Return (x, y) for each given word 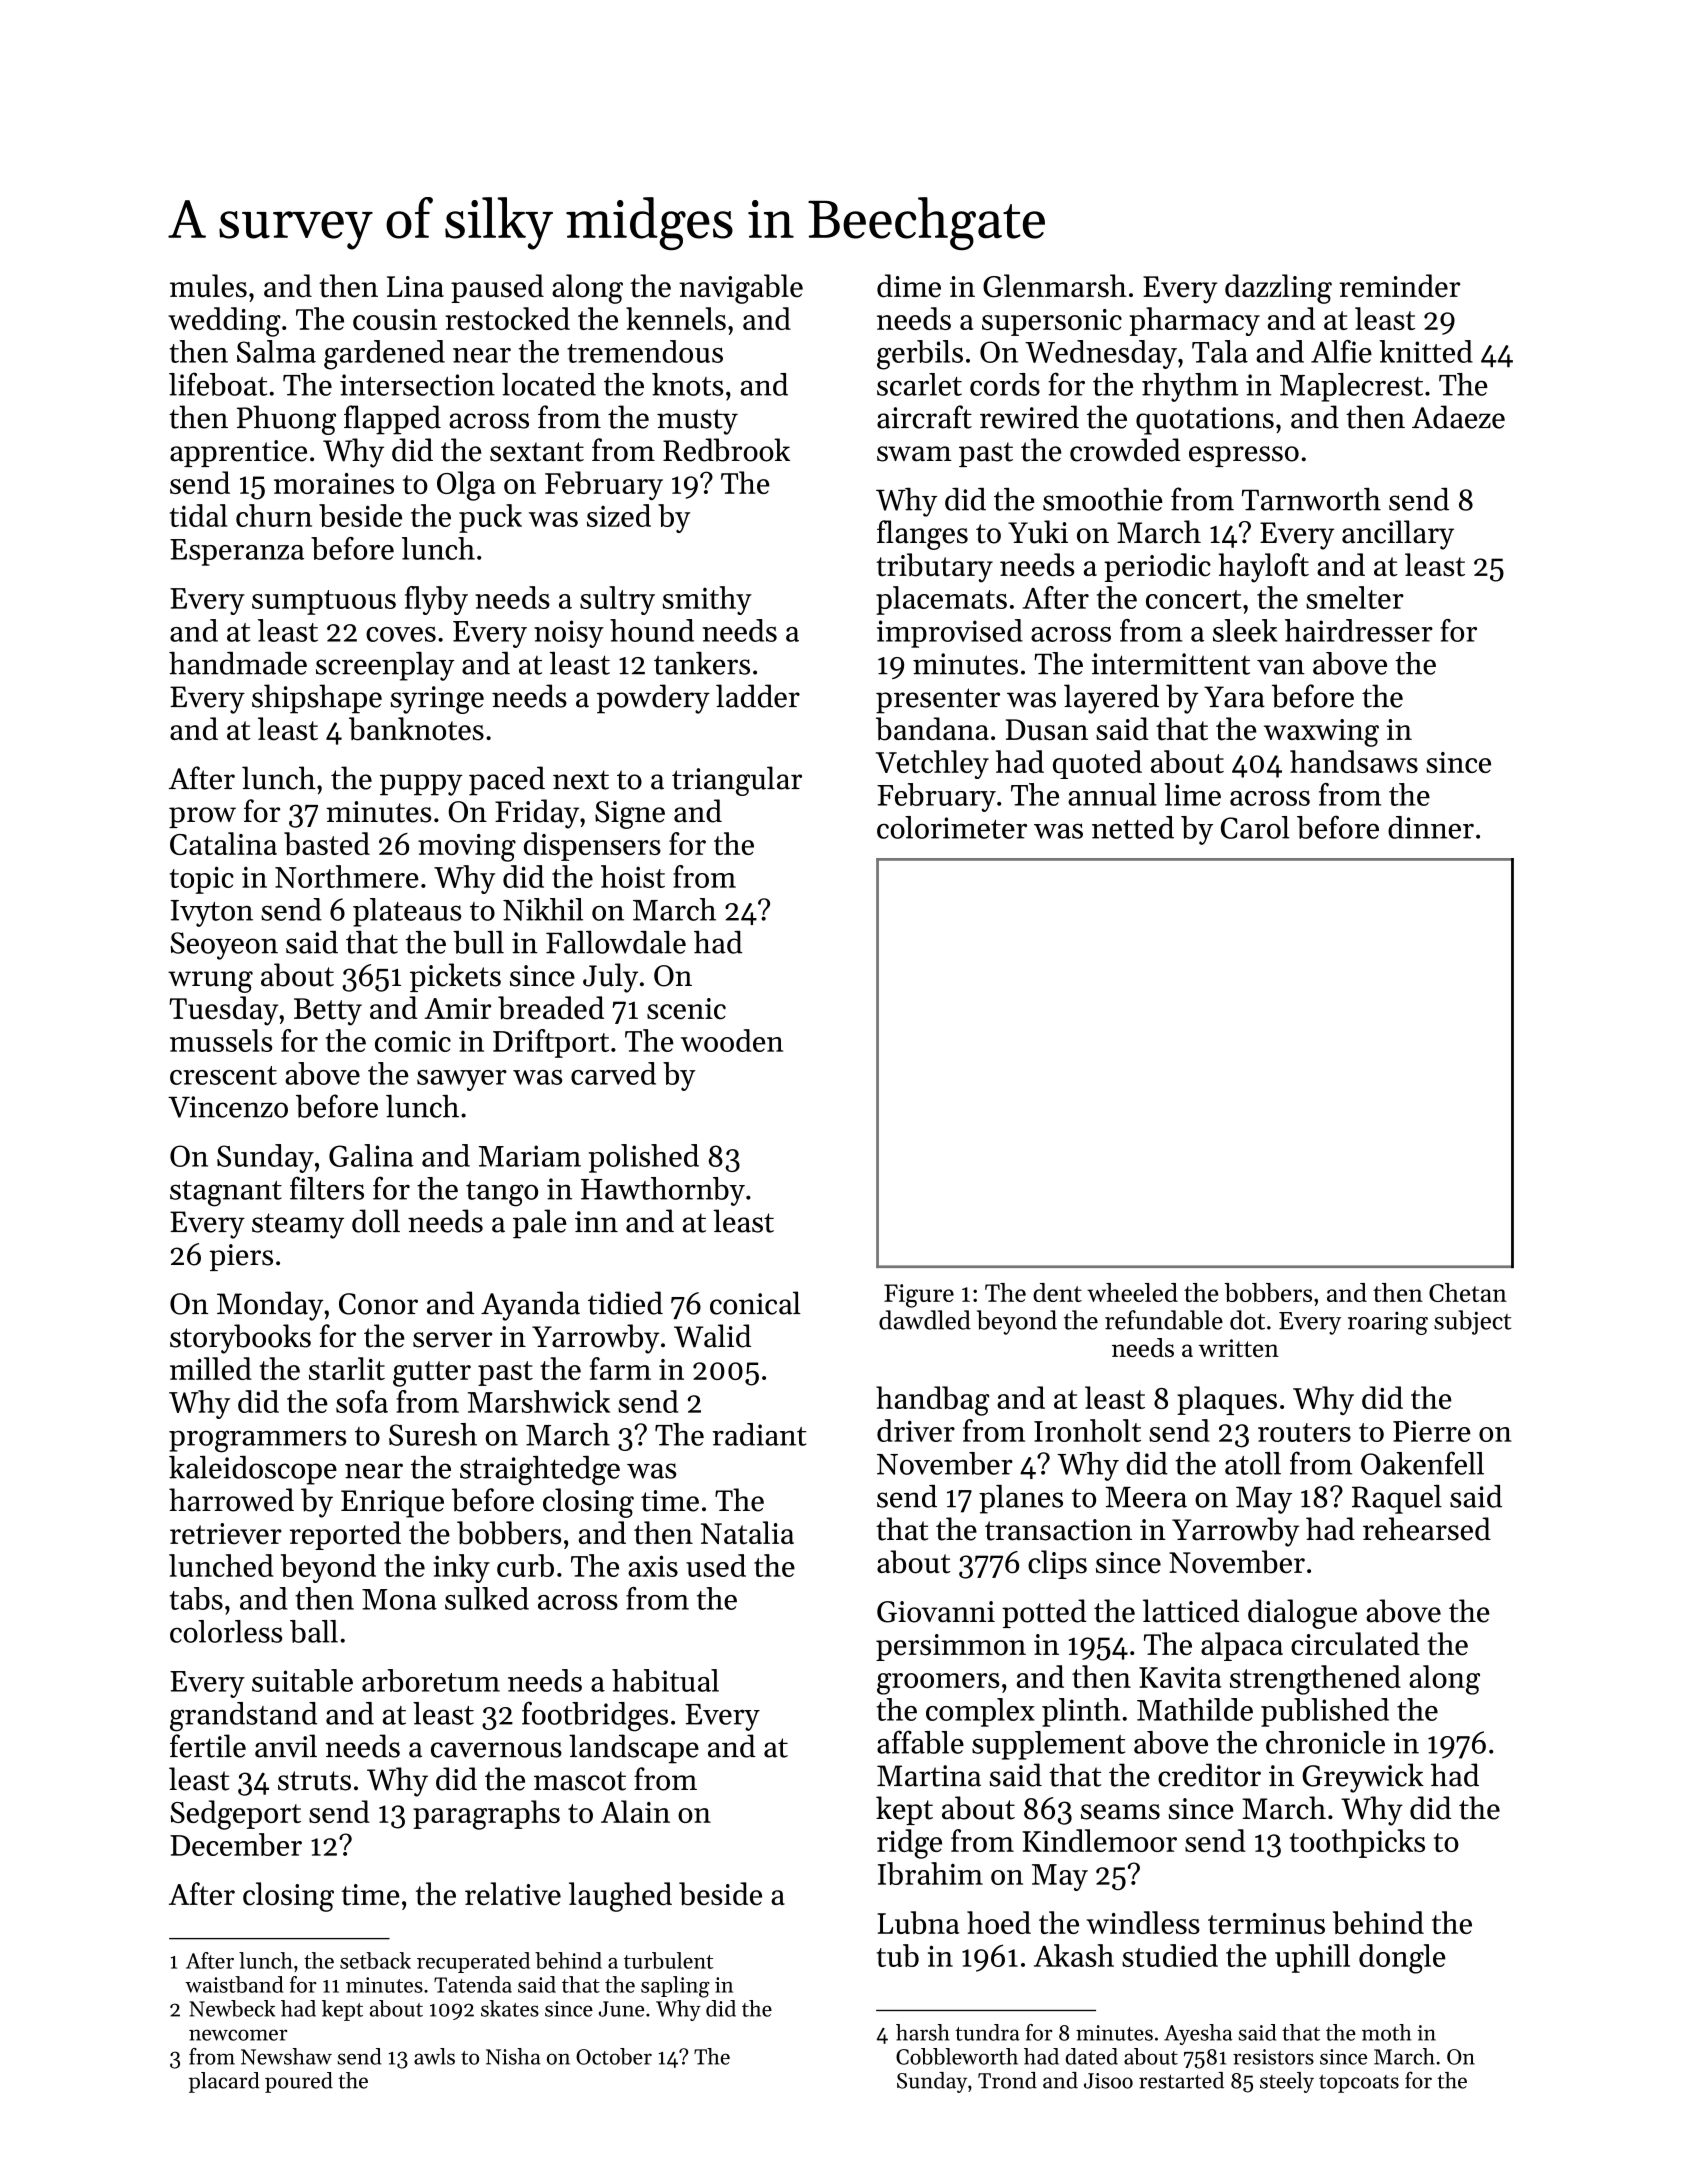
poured (299, 2082)
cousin (395, 319)
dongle (1402, 1959)
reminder (1400, 286)
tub (898, 1955)
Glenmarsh (1055, 286)
